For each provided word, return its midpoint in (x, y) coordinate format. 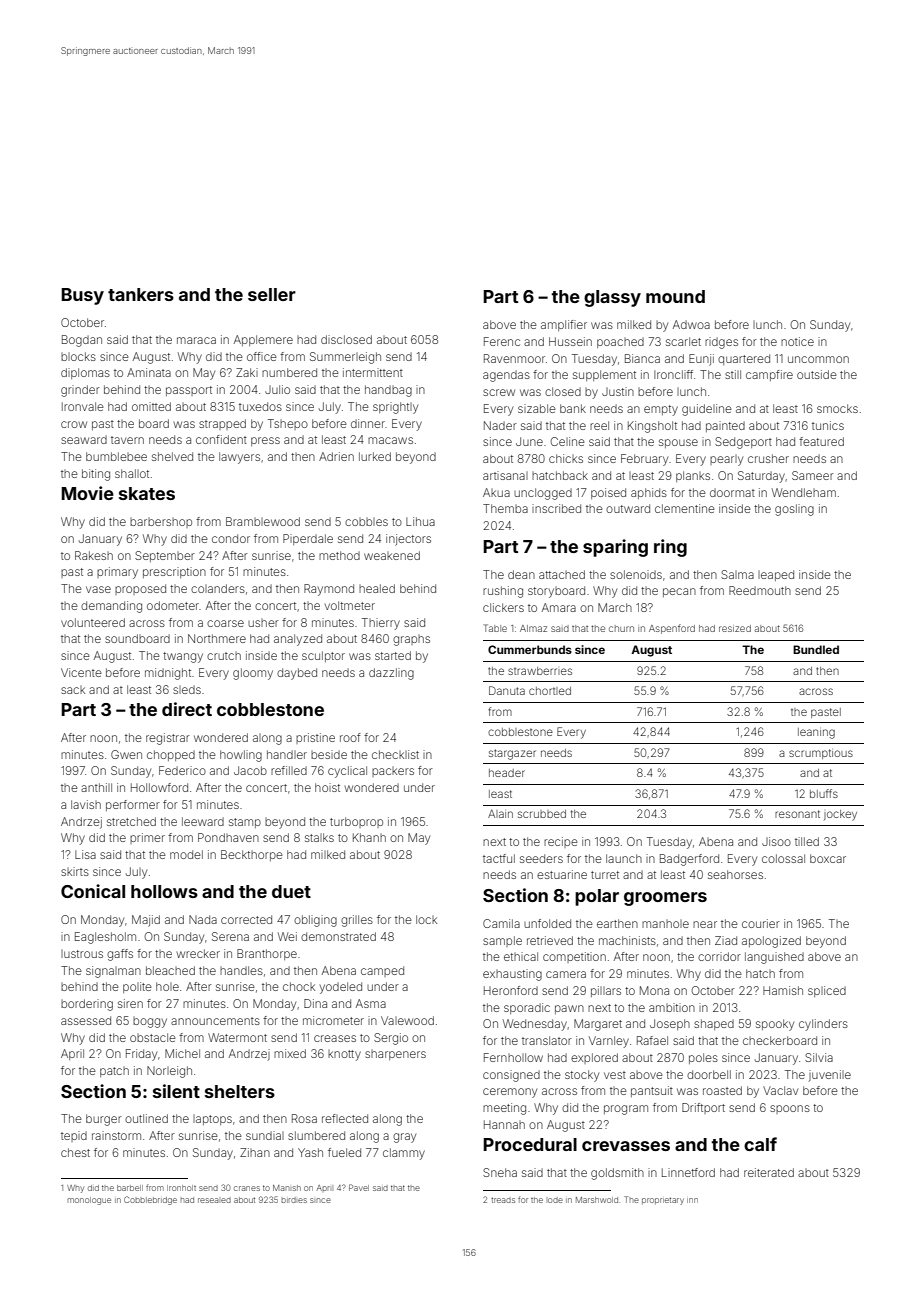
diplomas (85, 373)
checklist (395, 754)
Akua (496, 492)
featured (821, 441)
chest (75, 1152)
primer (147, 838)
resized (735, 628)
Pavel (359, 1187)
